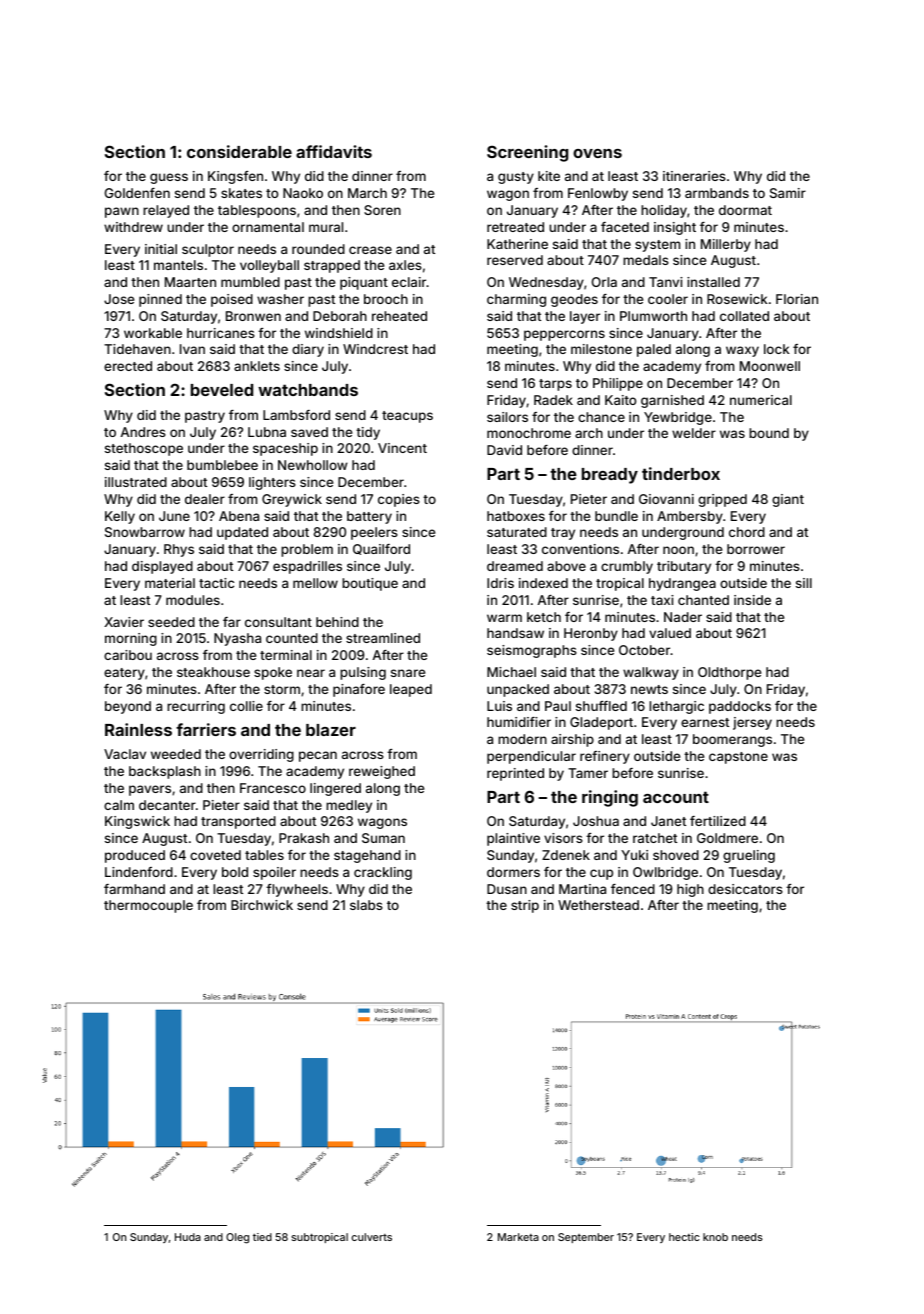 The height and width of the image is (1314, 924). Describe the element at coordinates (527, 153) in the image. I see `Screening` at that location.
